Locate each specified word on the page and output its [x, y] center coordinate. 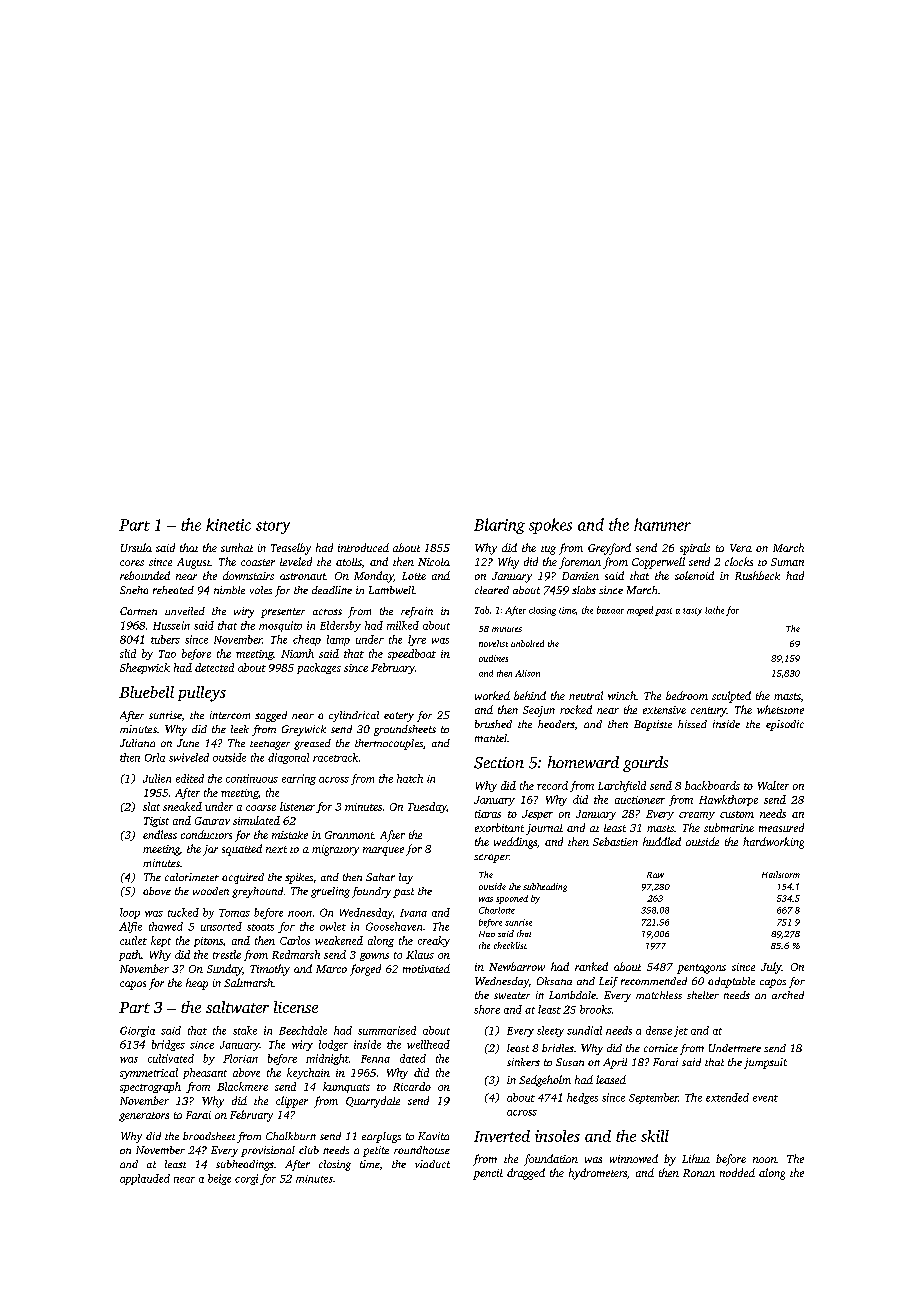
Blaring [499, 526]
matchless [659, 995]
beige [219, 1179]
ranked [591, 966]
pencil [488, 1174]
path [130, 955]
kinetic [228, 524]
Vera [741, 548]
